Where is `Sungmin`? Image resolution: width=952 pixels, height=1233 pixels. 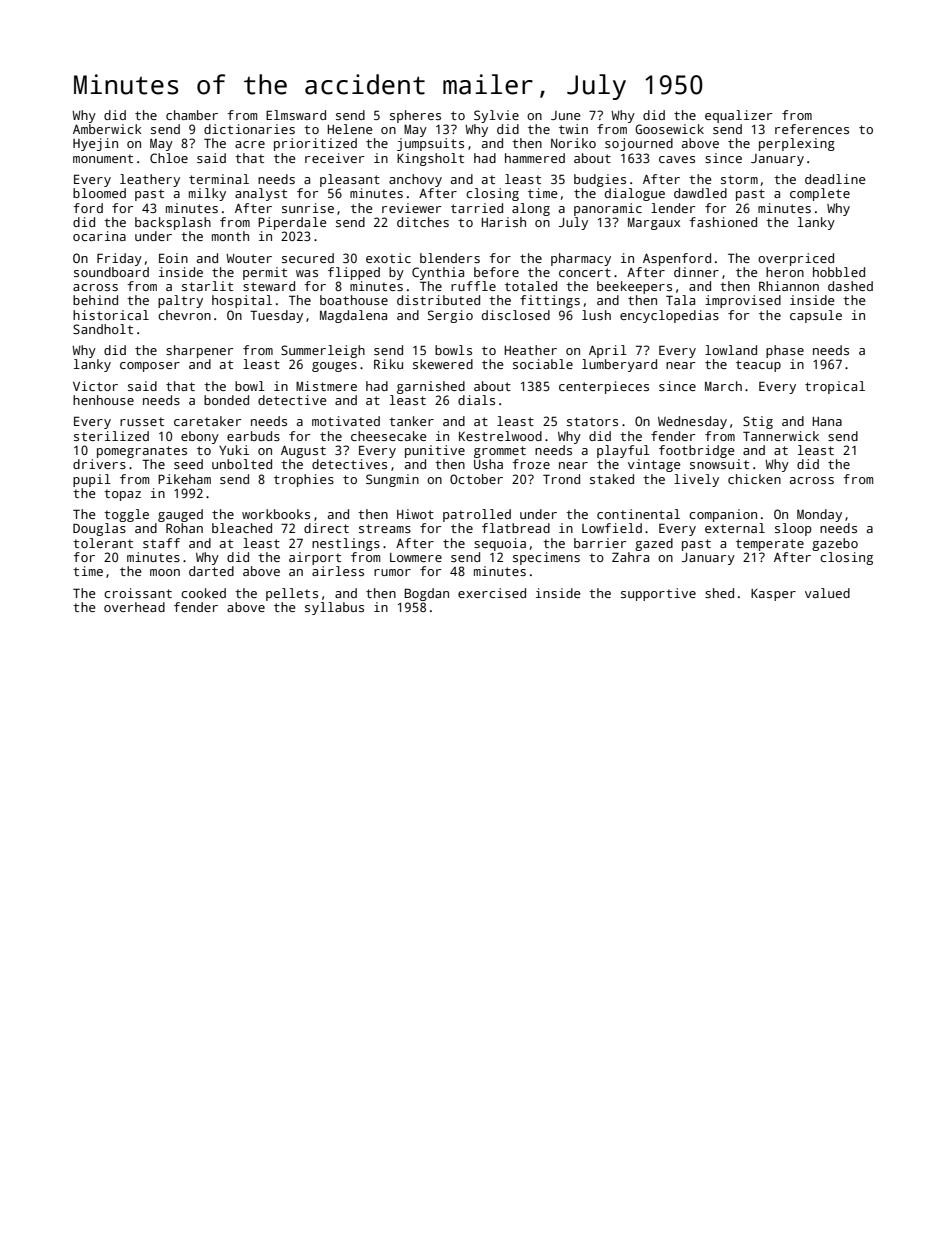 Sungmin is located at coordinates (392, 480).
